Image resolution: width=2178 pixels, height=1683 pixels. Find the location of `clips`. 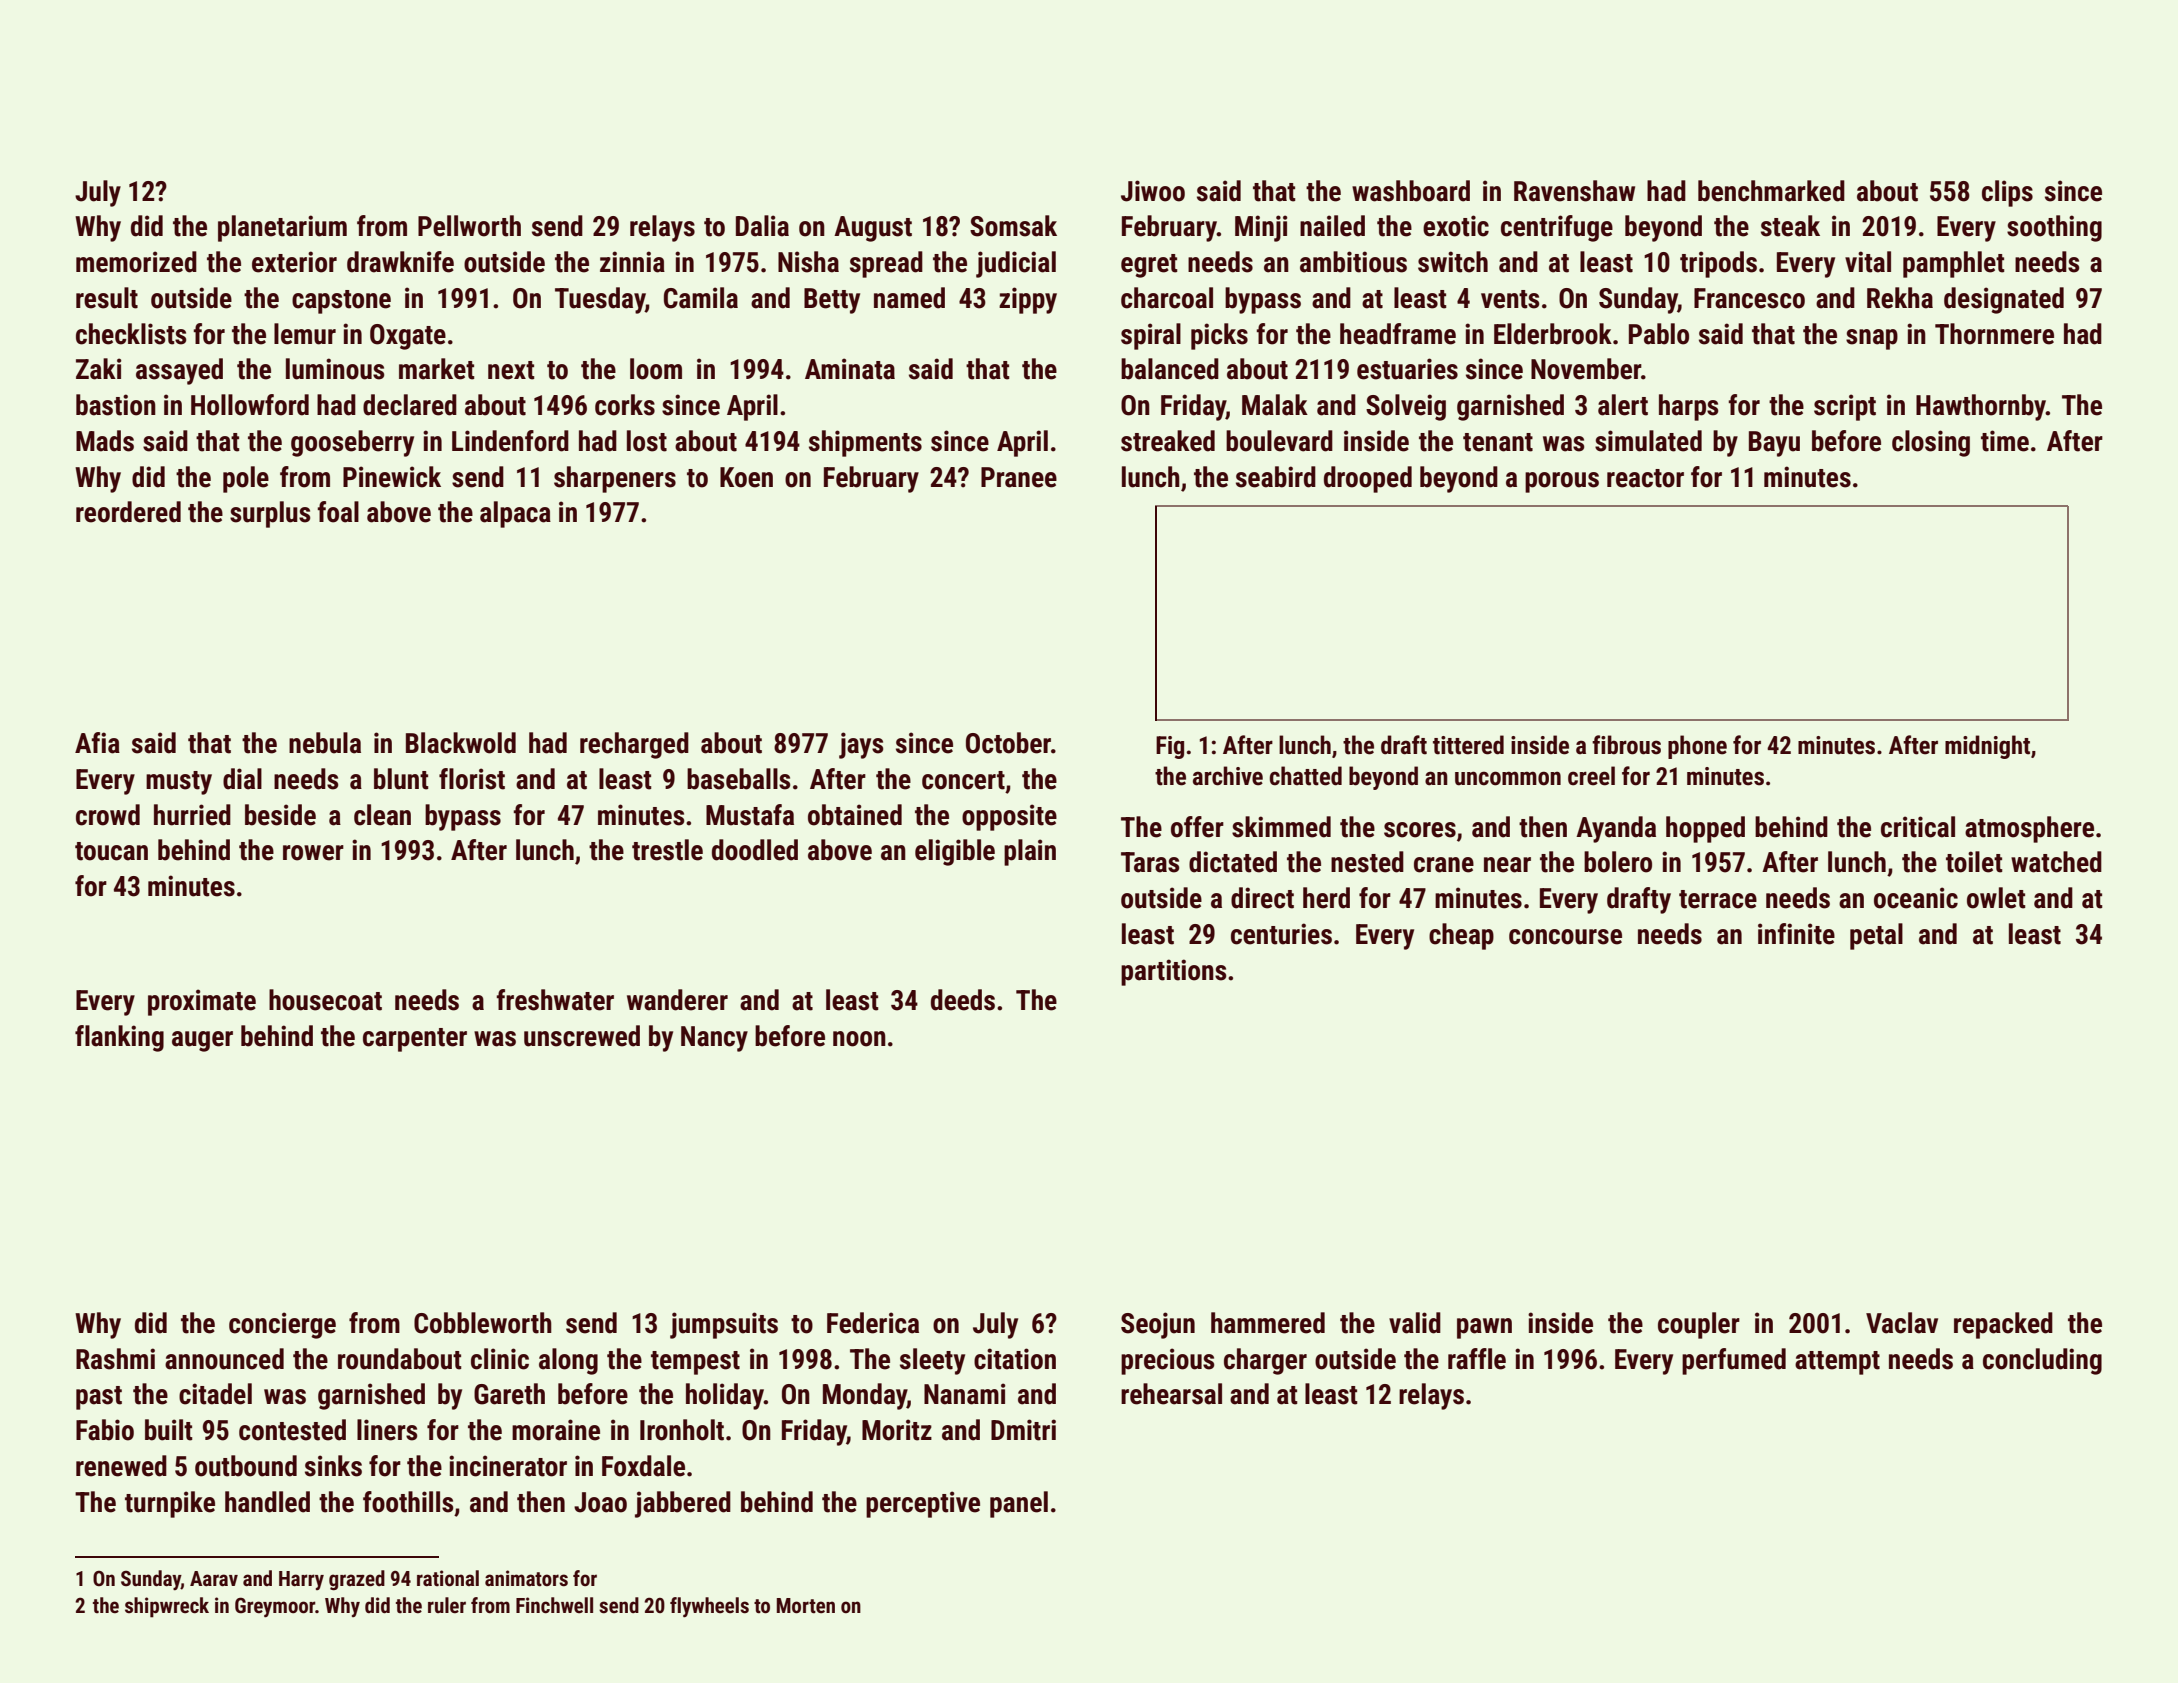

clips is located at coordinates (2007, 193).
